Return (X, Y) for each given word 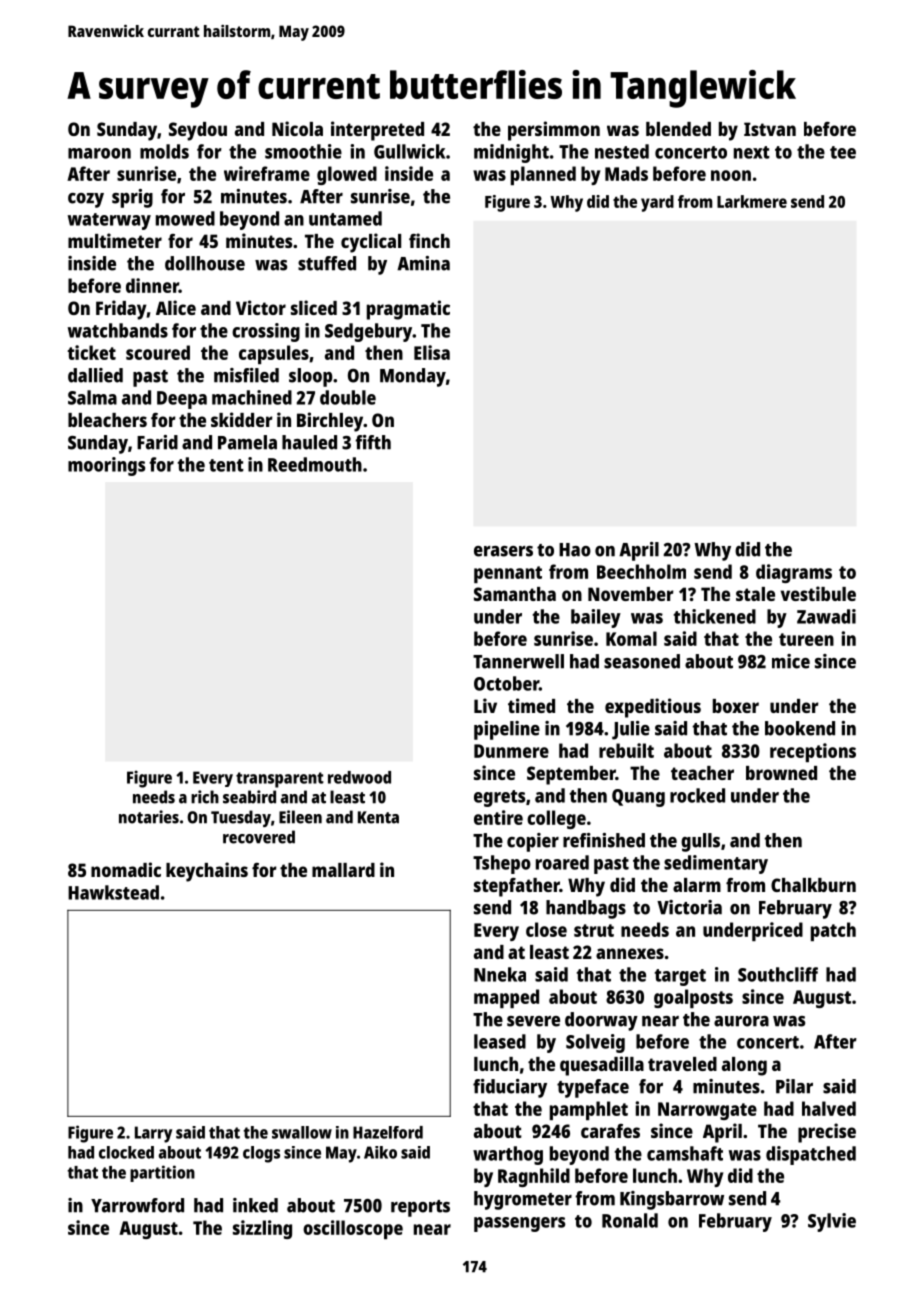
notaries (149, 817)
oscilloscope (353, 1229)
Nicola (297, 128)
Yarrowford (137, 1205)
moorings (106, 466)
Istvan (770, 129)
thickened (715, 616)
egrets (499, 798)
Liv (485, 705)
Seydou (198, 131)
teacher (702, 773)
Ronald (630, 1220)
